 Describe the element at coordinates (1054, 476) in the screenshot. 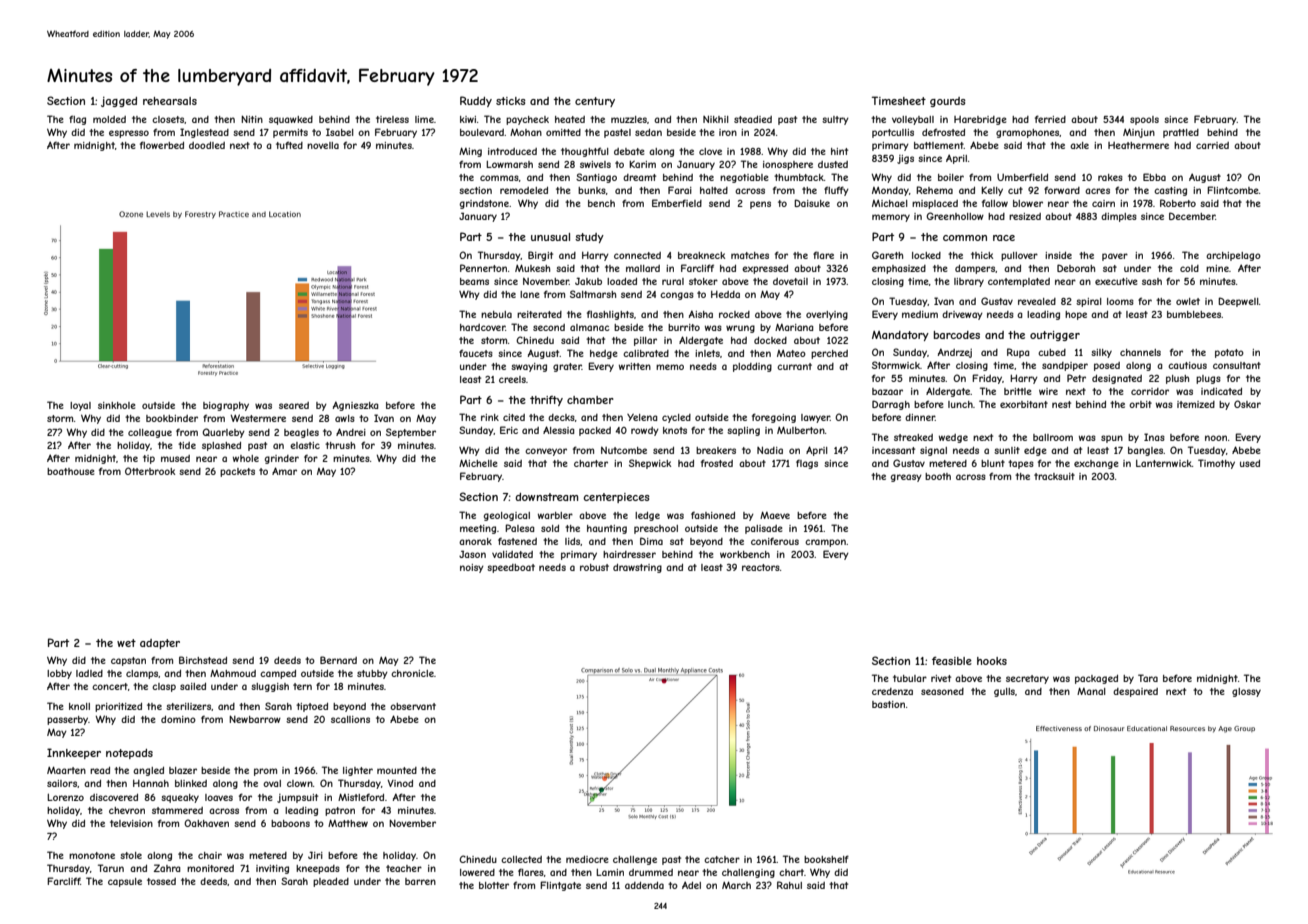

I see `tracksuit` at that location.
